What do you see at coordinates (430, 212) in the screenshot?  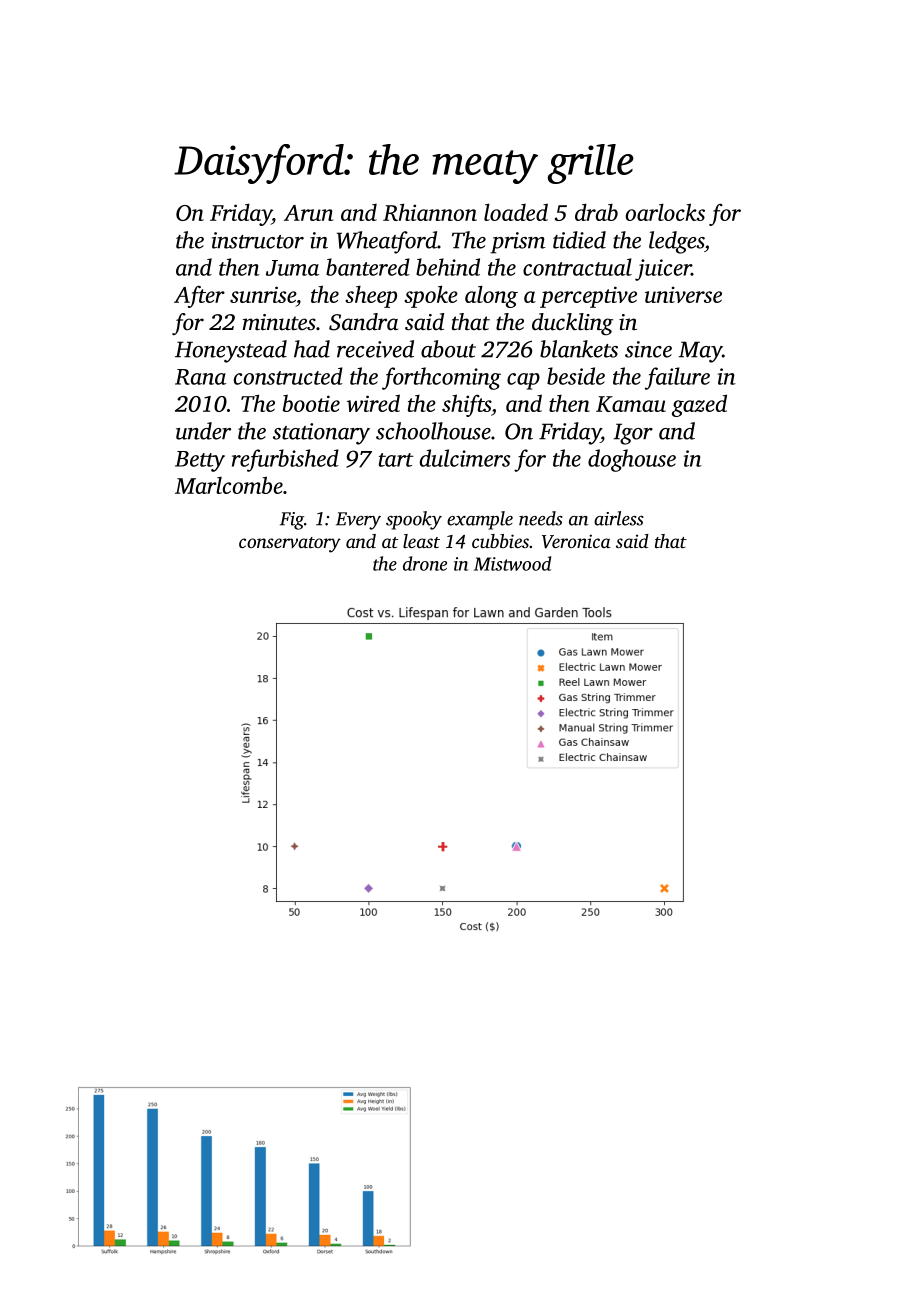 I see `Rhiannon` at bounding box center [430, 212].
